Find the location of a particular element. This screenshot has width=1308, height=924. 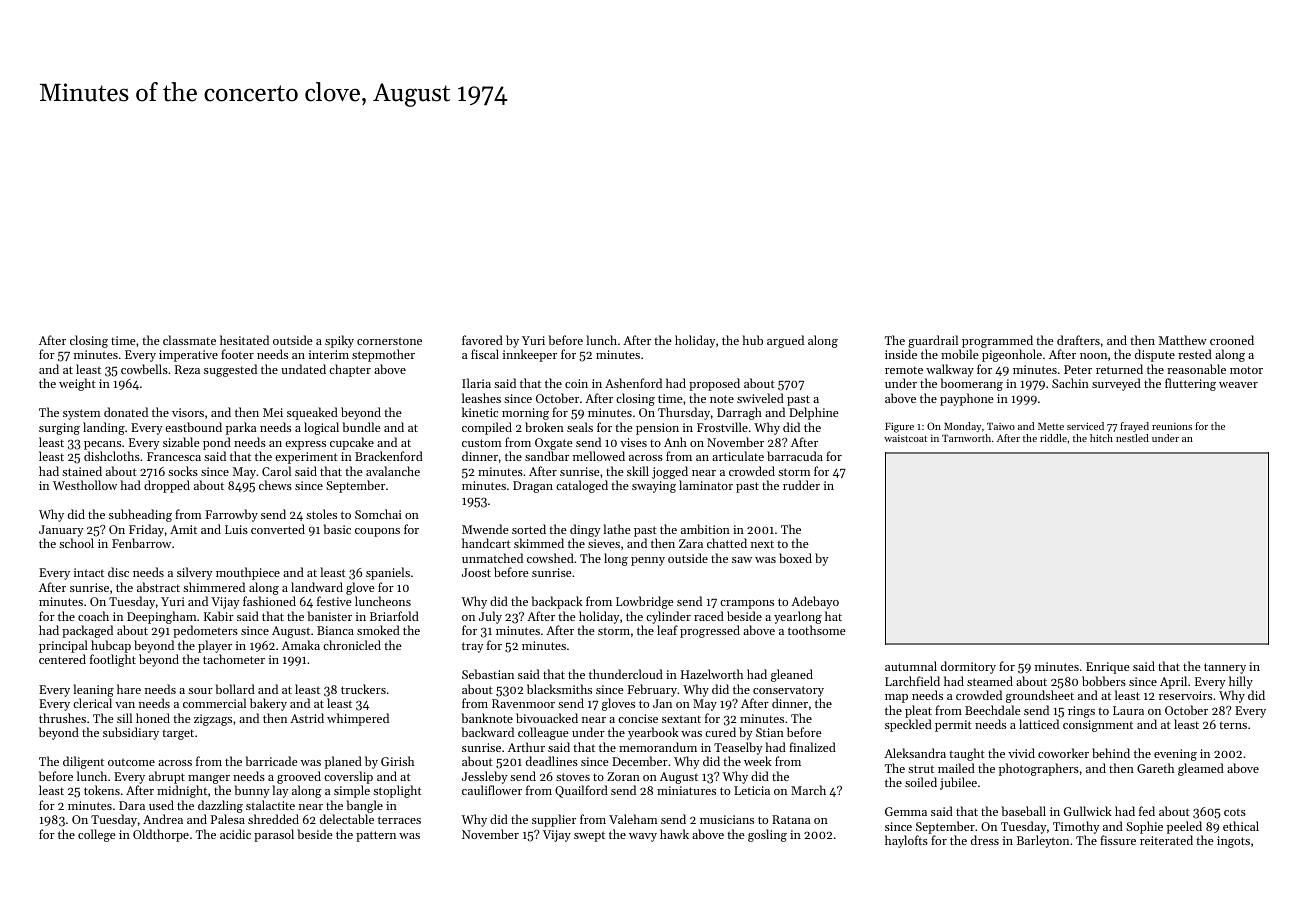

dishcloths is located at coordinates (112, 456).
